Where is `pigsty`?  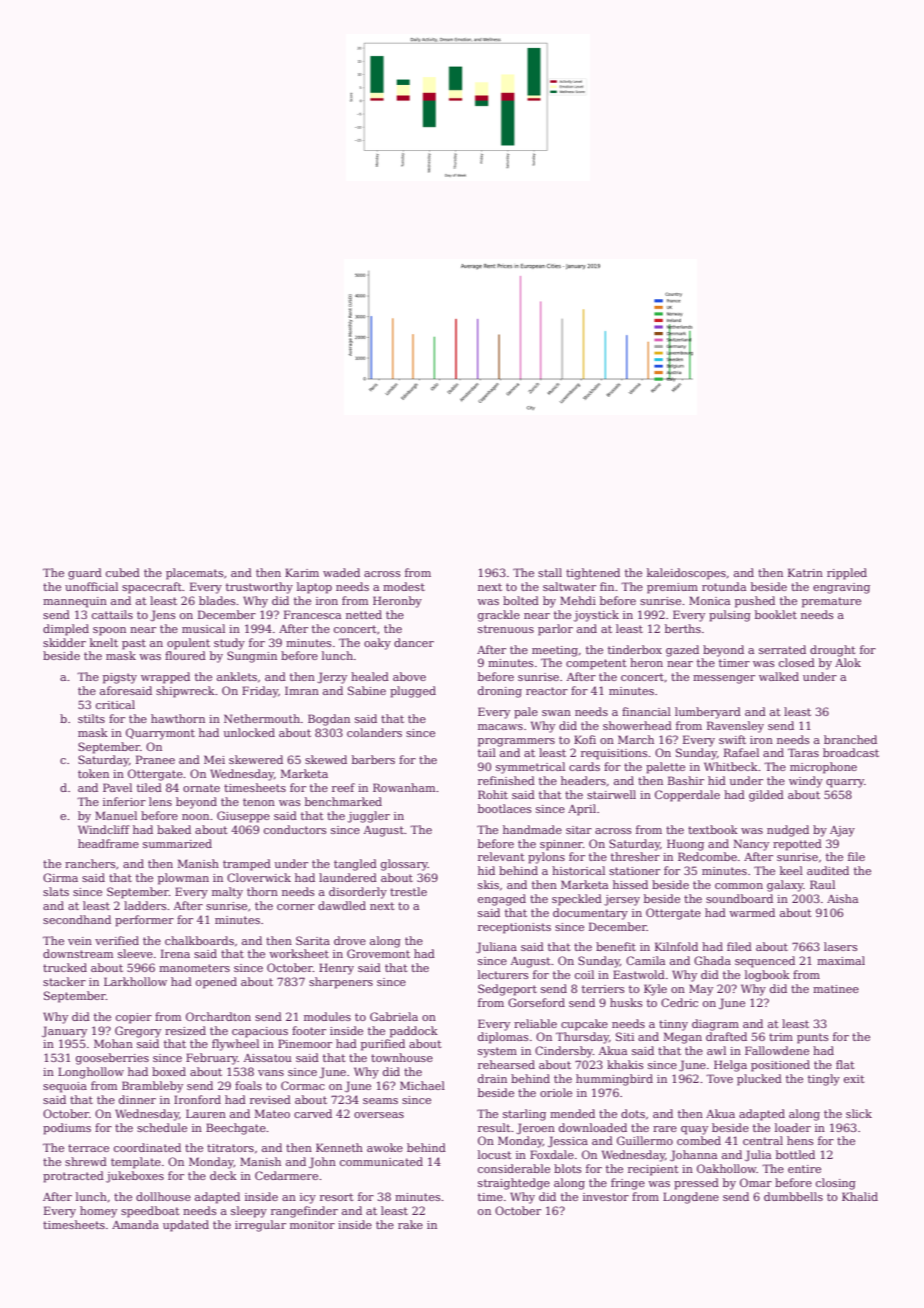 pigsty is located at coordinates (120, 678).
